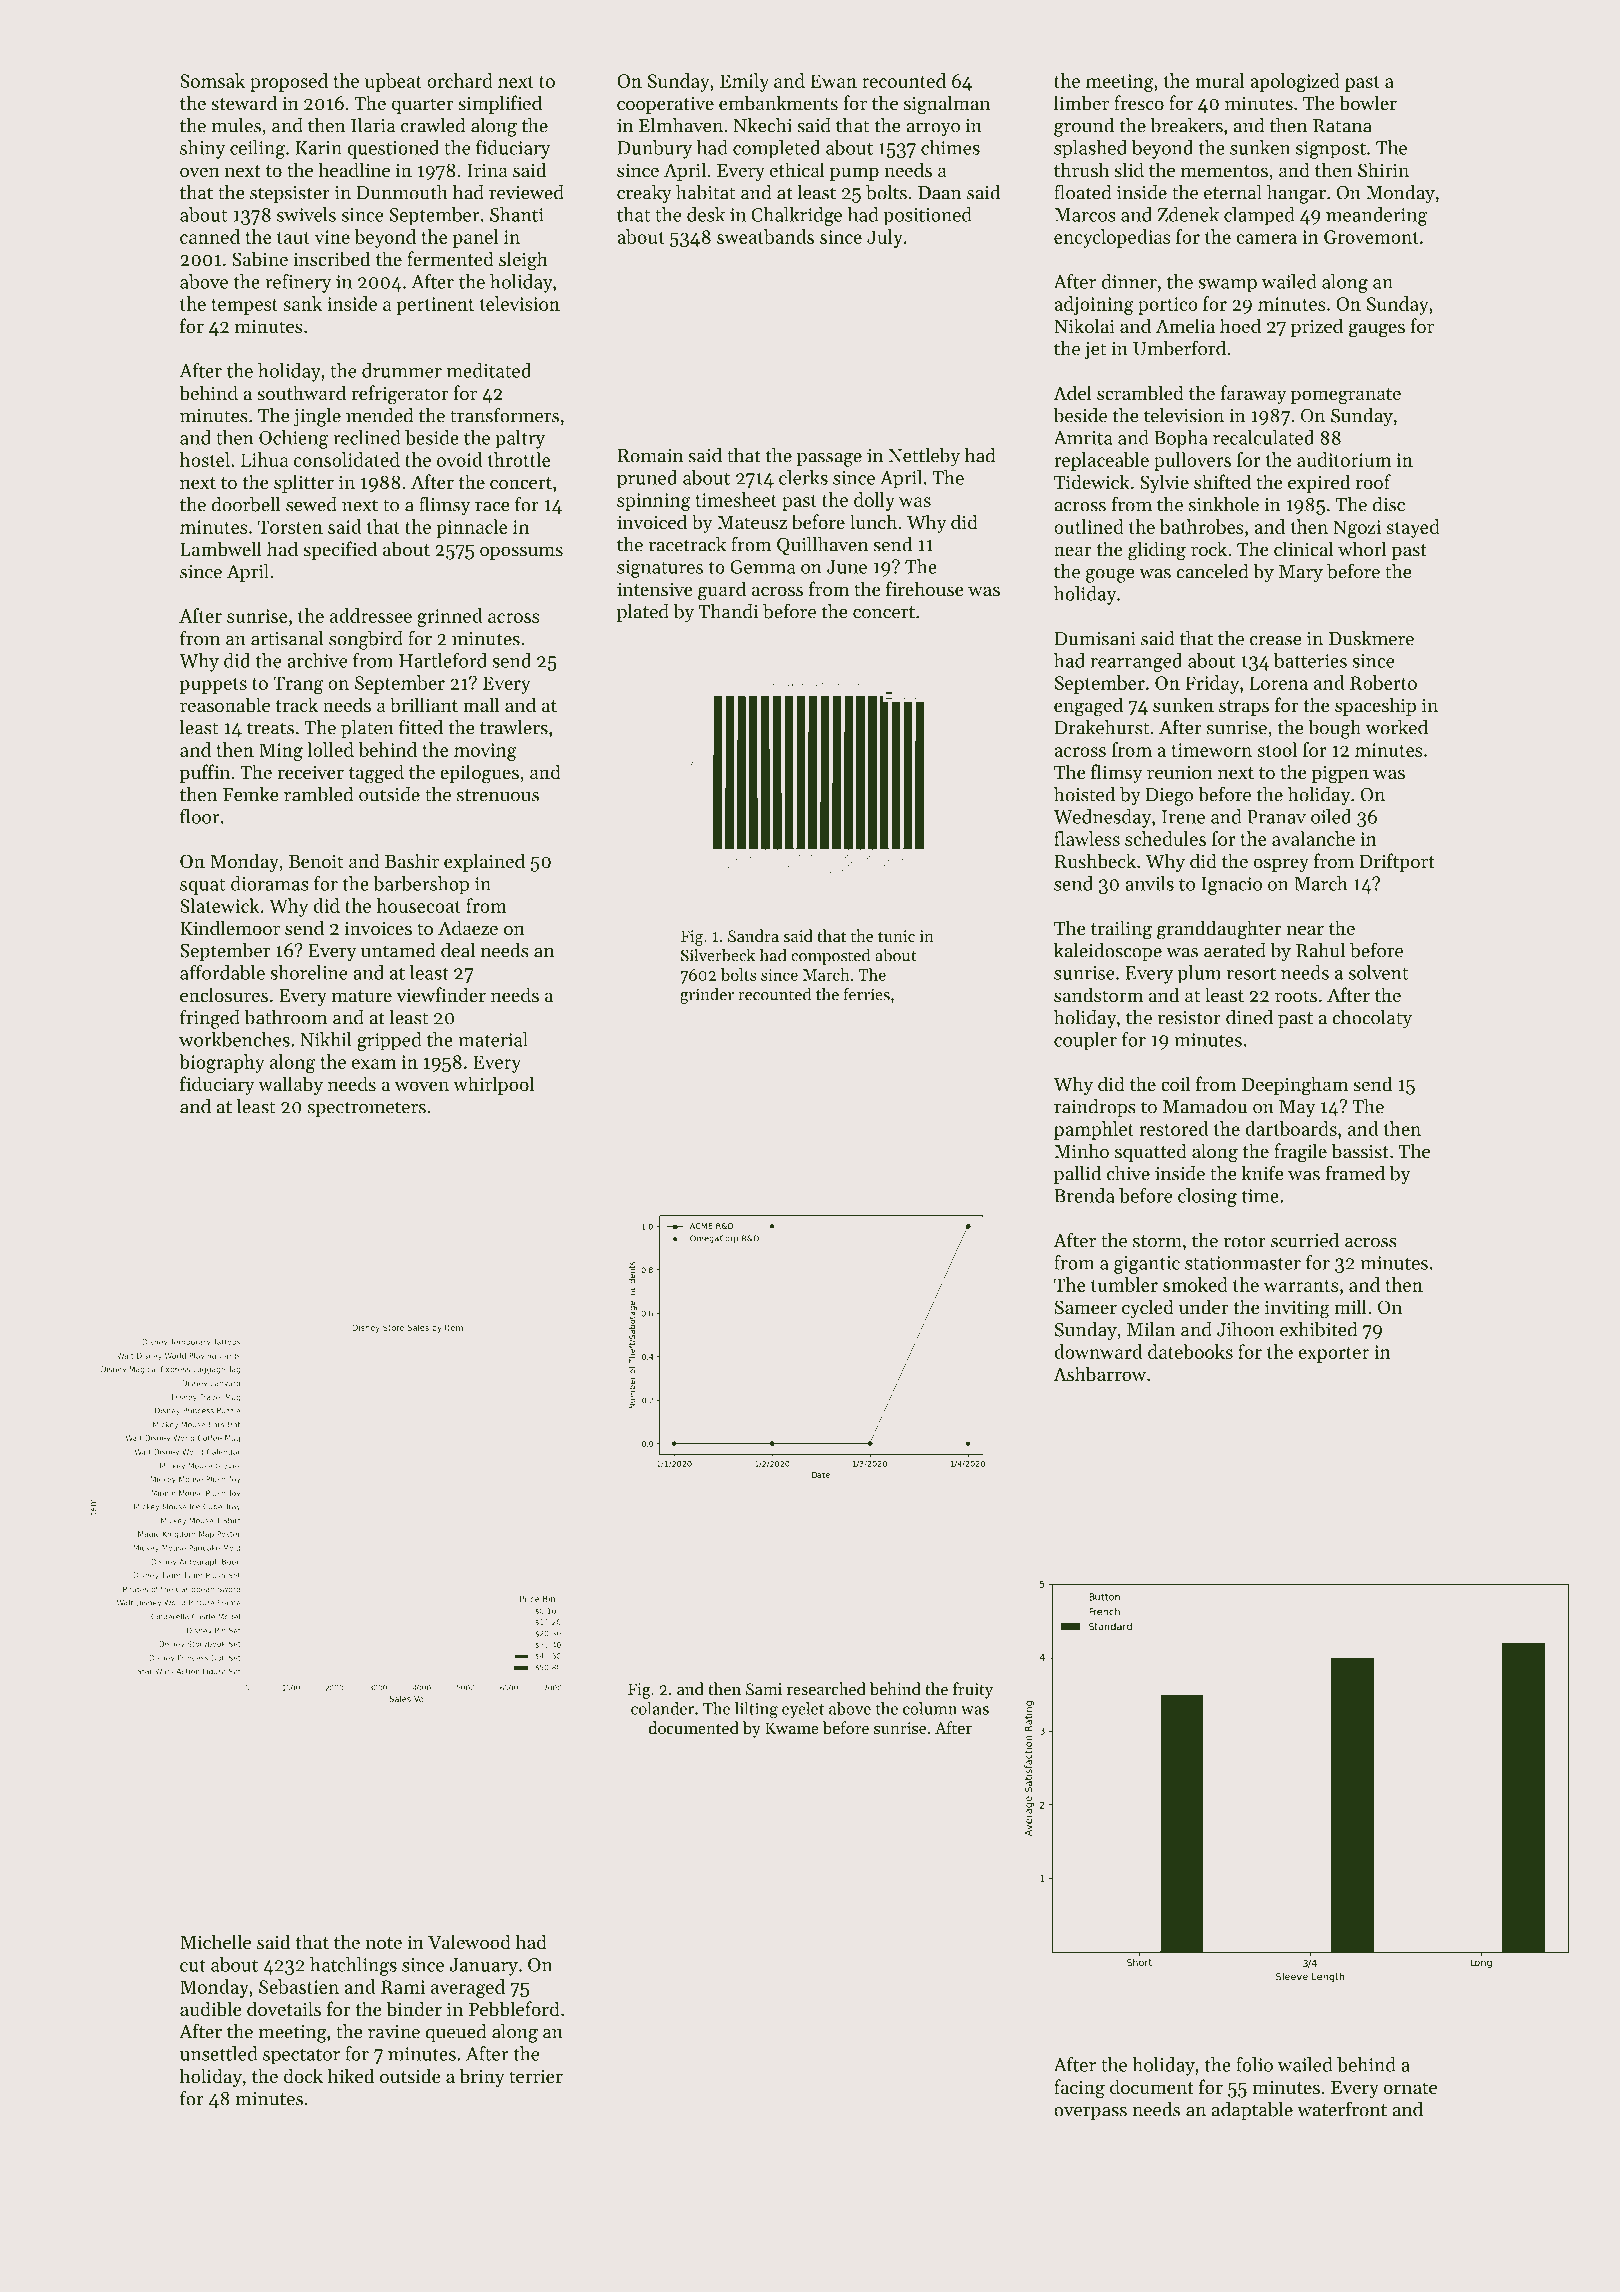 The height and width of the screenshot is (2292, 1620). Describe the element at coordinates (896, 936) in the screenshot. I see `tunic` at that location.
